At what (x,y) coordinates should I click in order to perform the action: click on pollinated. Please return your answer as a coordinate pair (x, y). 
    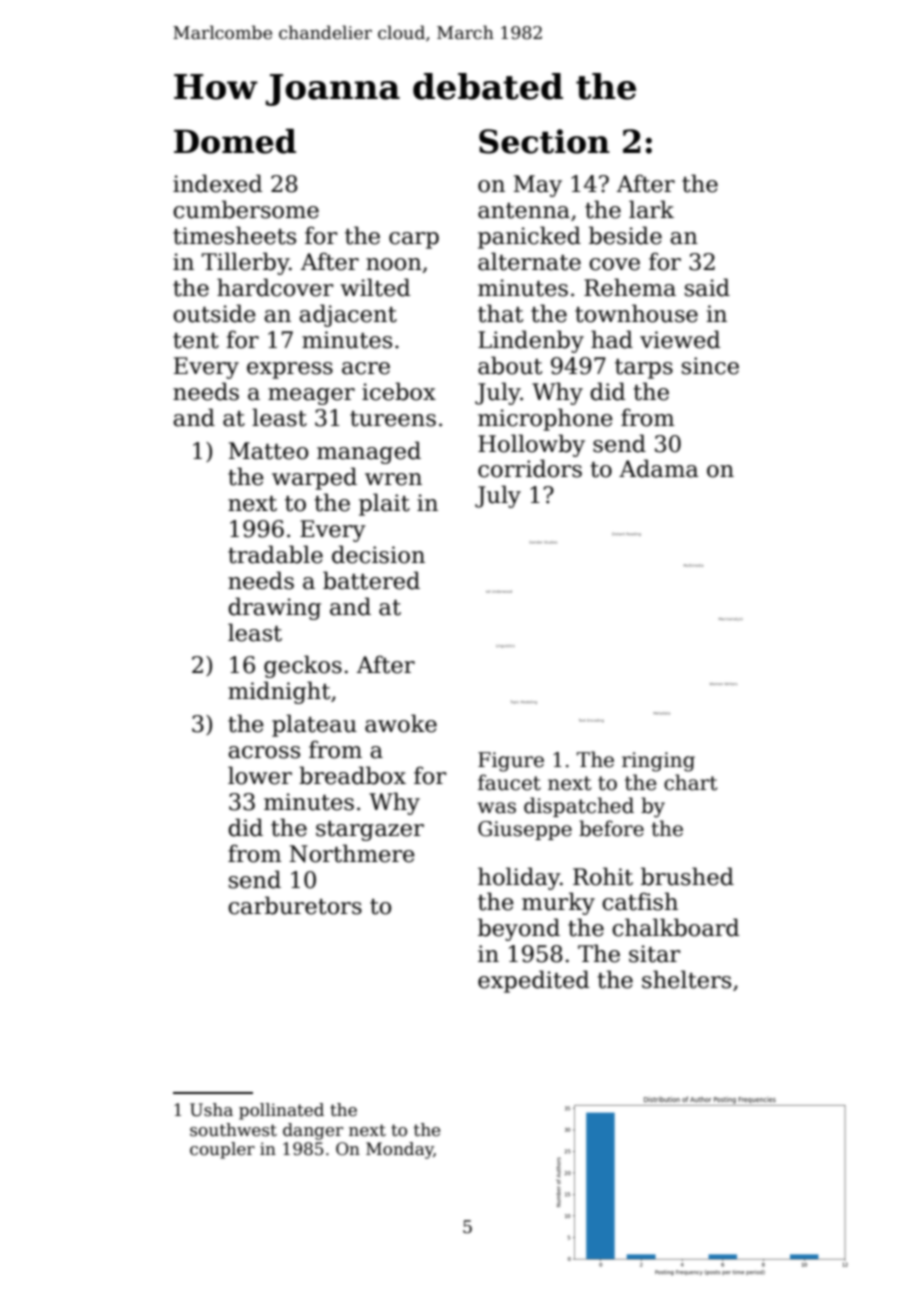
    Looking at the image, I should click on (281, 1111).
